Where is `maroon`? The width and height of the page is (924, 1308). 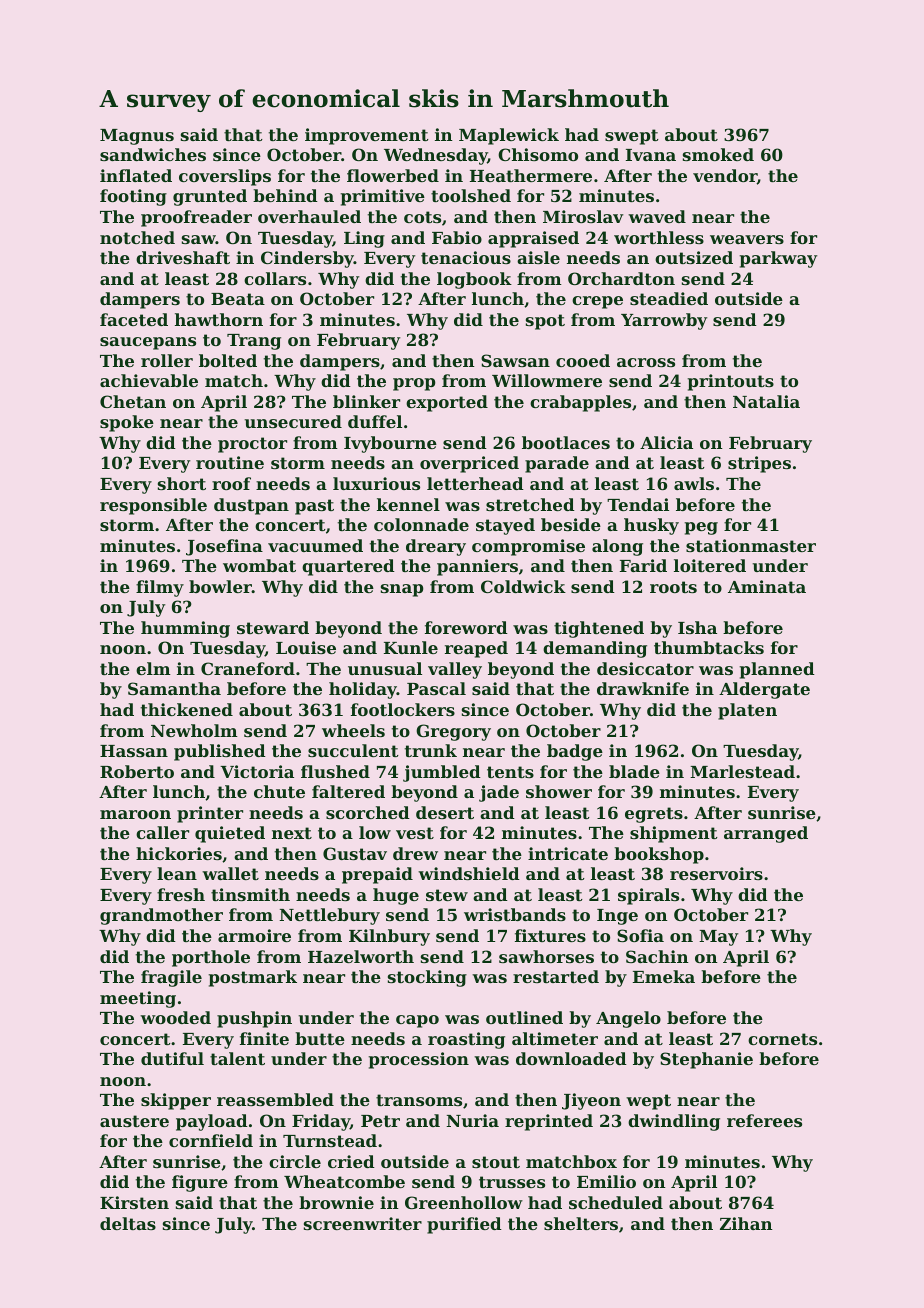 maroon is located at coordinates (135, 814).
